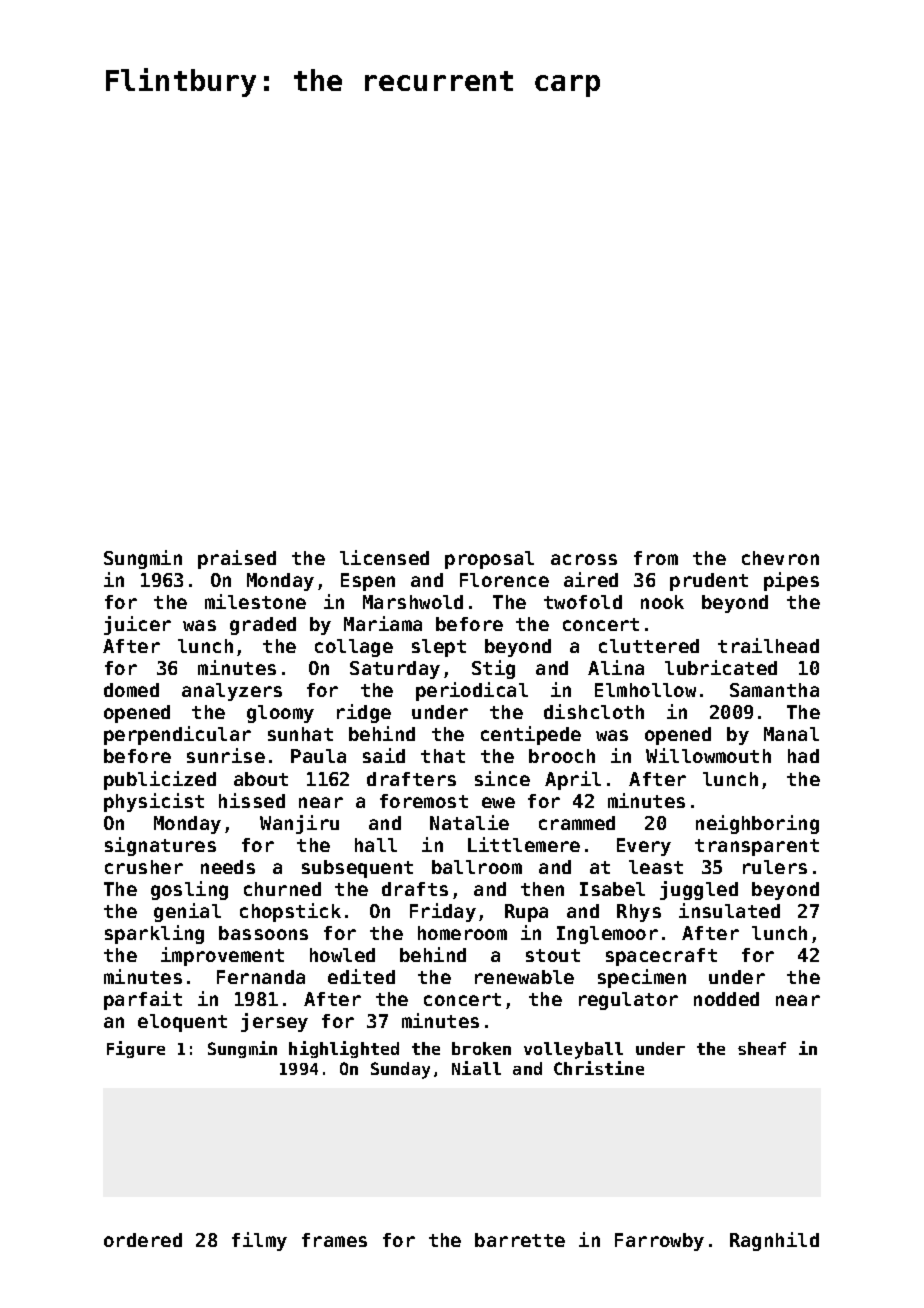 The height and width of the screenshot is (1308, 924). I want to click on analyzers, so click(232, 692).
